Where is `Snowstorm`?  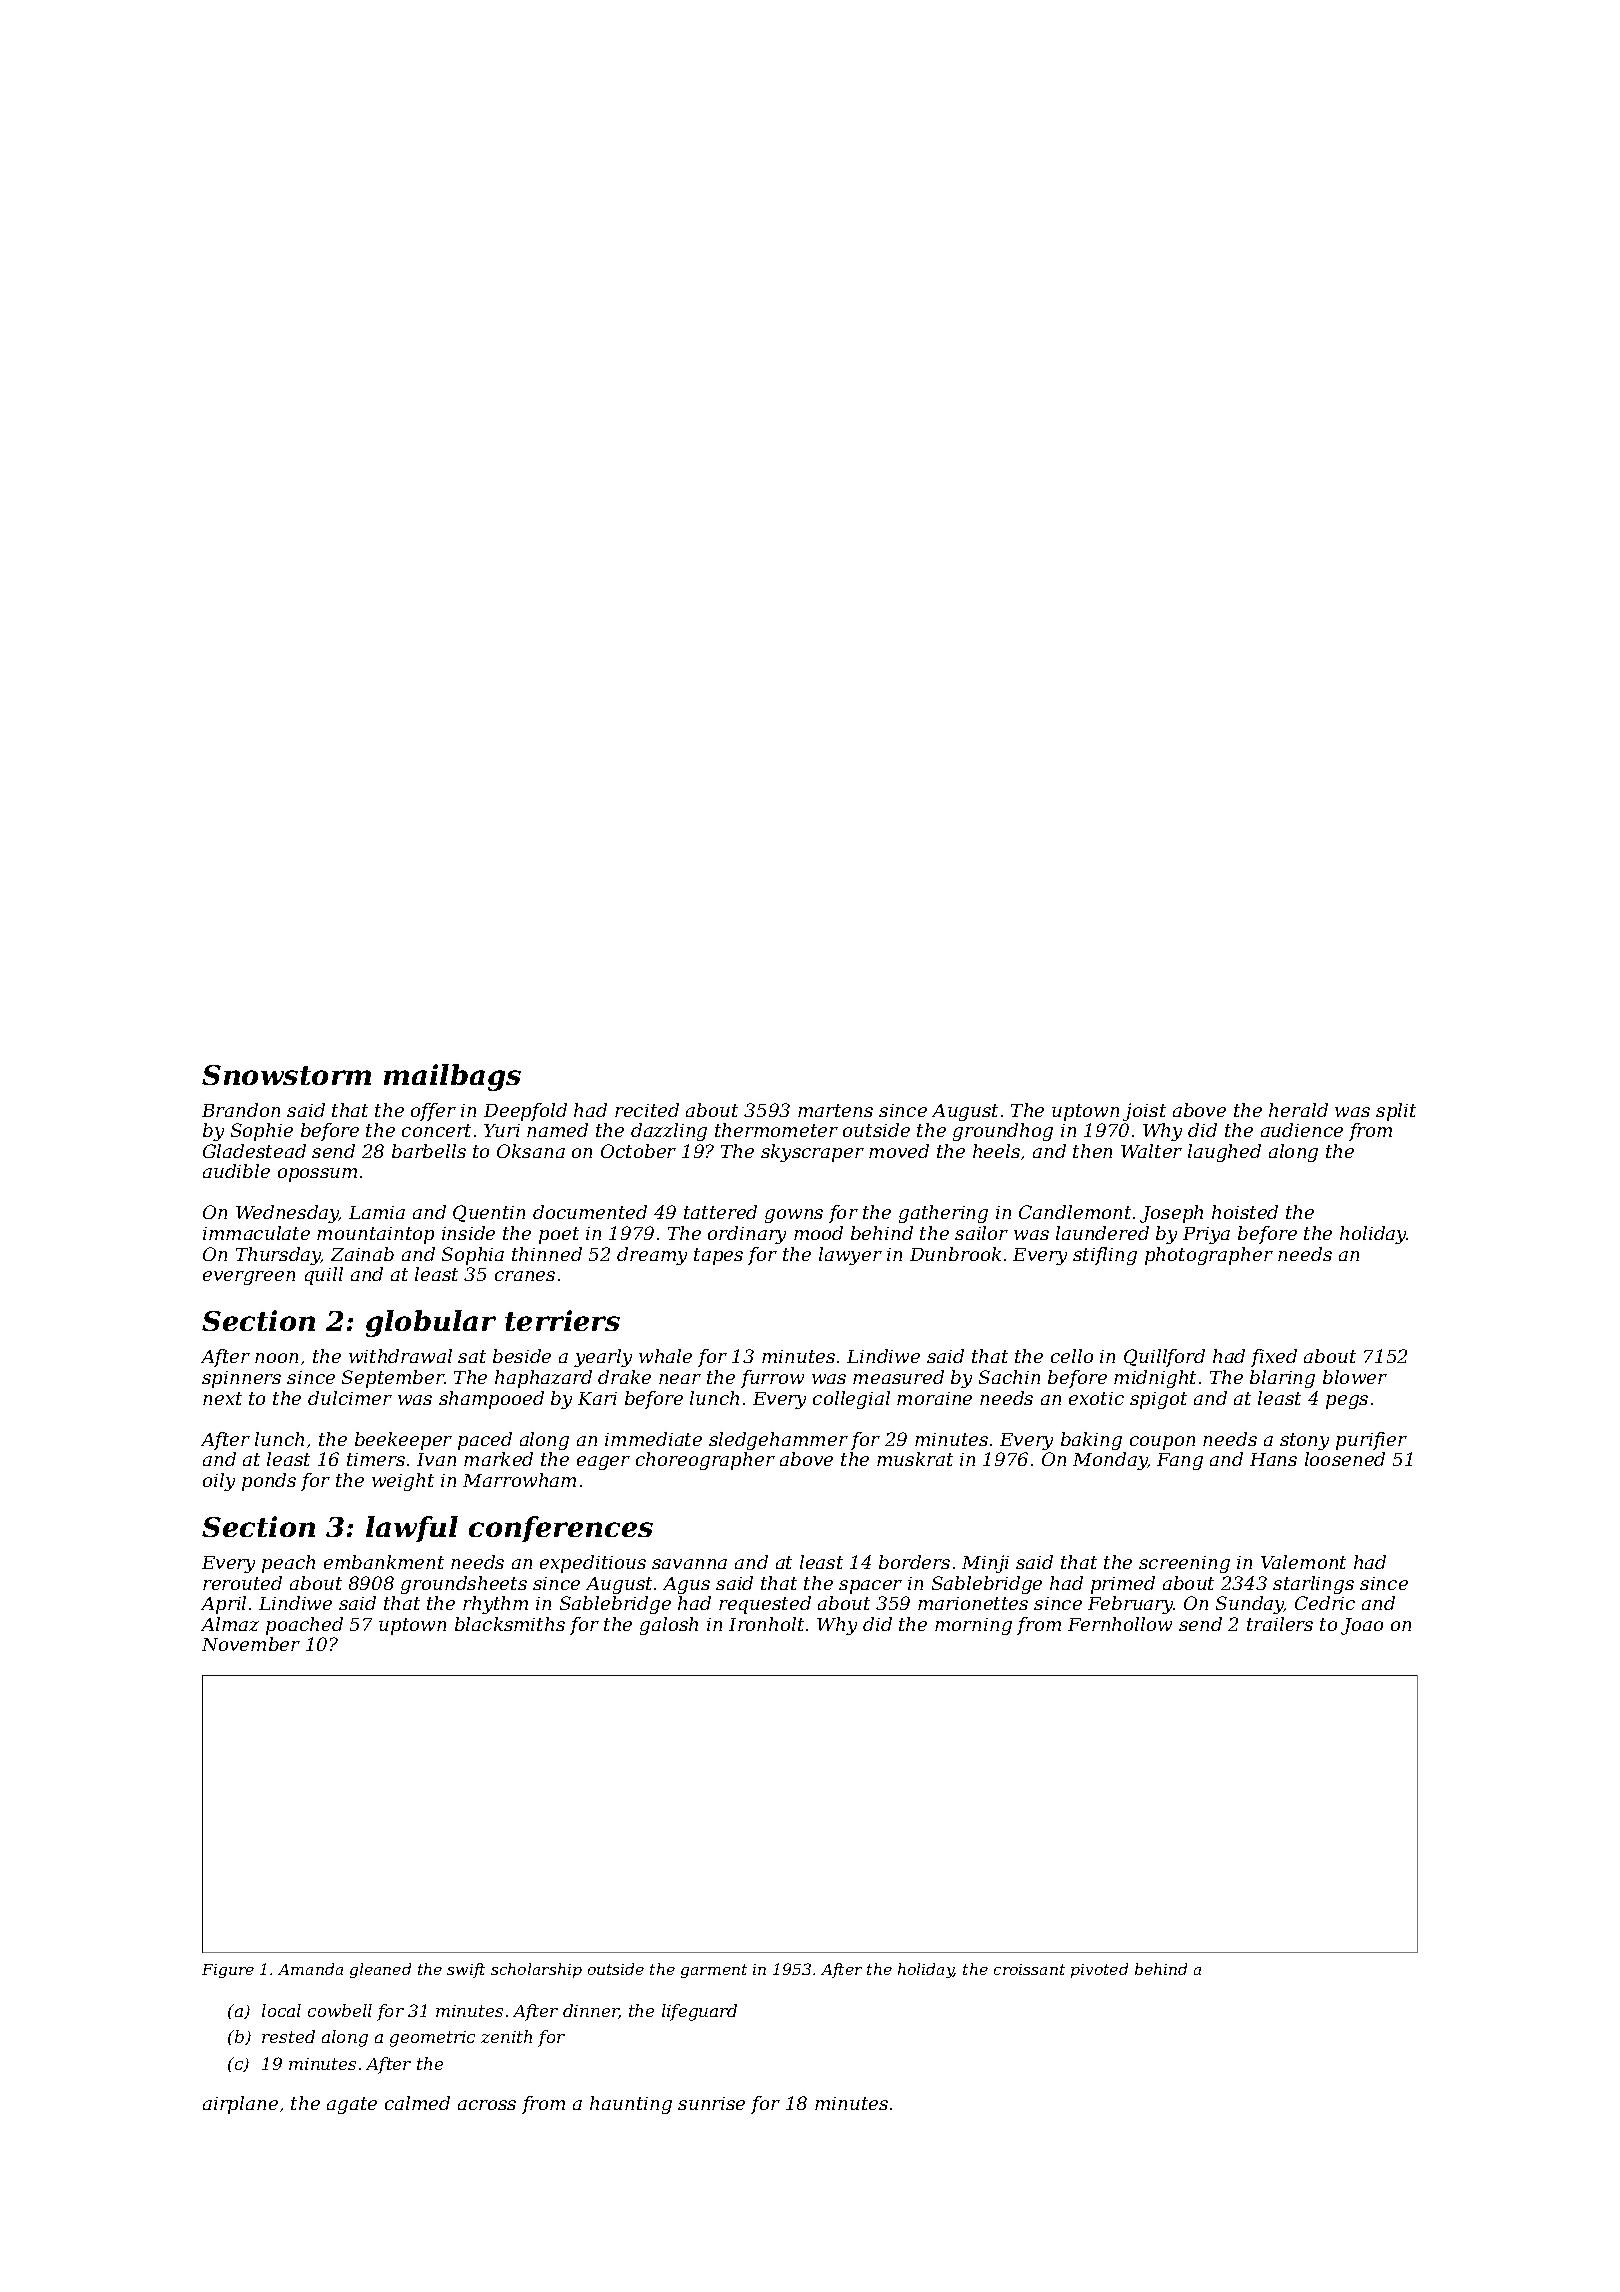
Snowstorm is located at coordinates (286, 1075).
